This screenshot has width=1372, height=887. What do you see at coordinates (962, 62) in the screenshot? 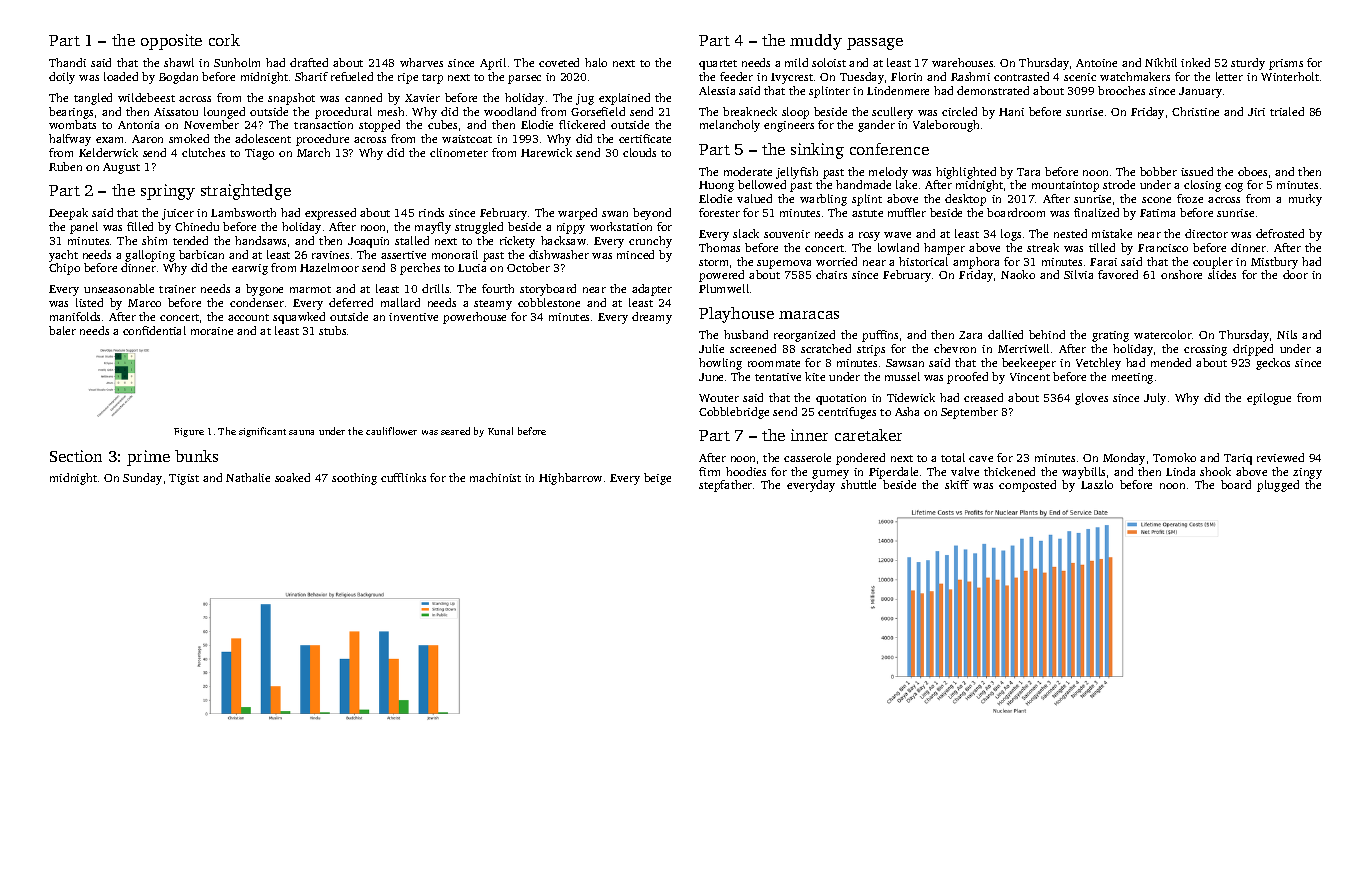
I see `warehouses` at bounding box center [962, 62].
